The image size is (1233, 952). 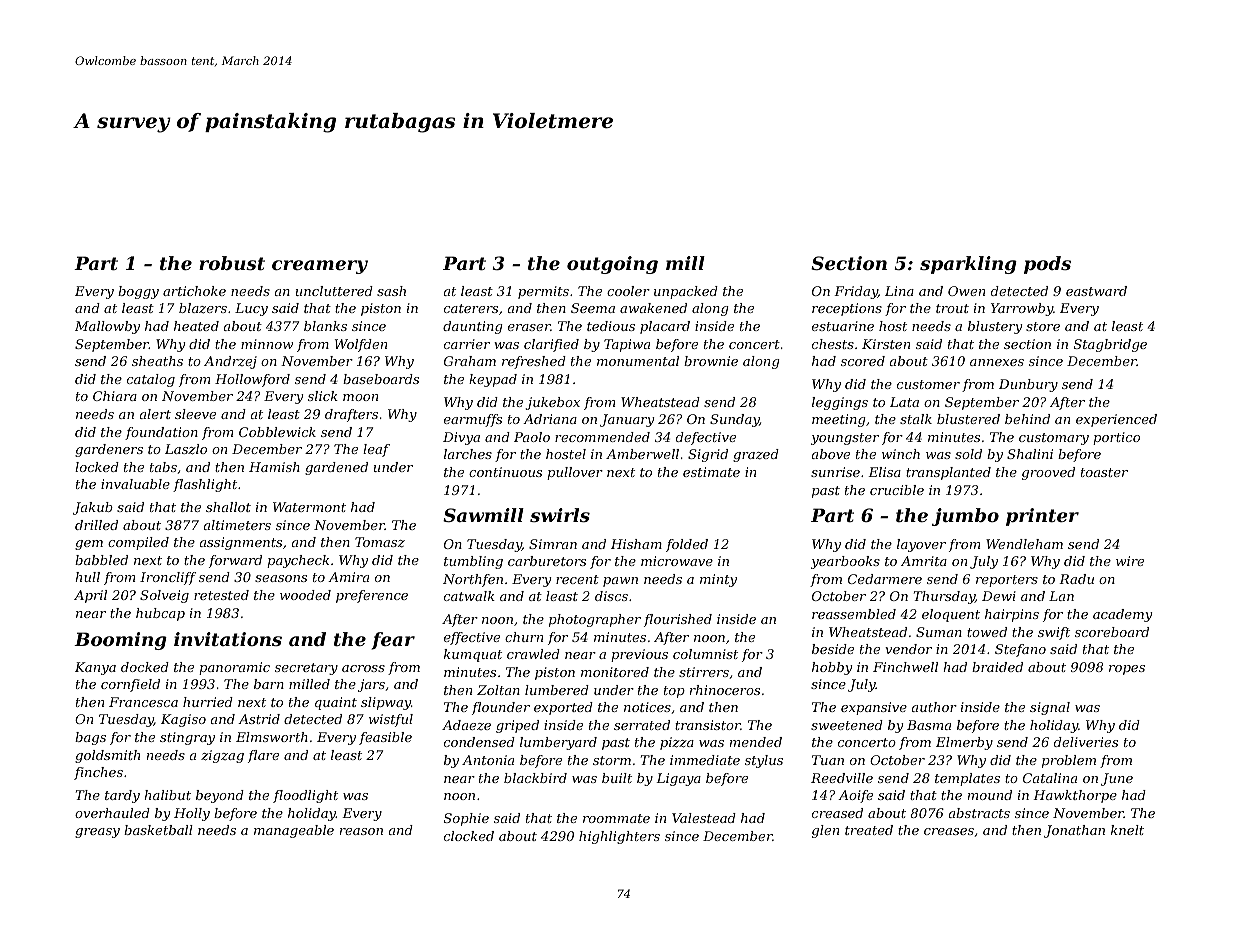 I want to click on floodlight, so click(x=305, y=796).
